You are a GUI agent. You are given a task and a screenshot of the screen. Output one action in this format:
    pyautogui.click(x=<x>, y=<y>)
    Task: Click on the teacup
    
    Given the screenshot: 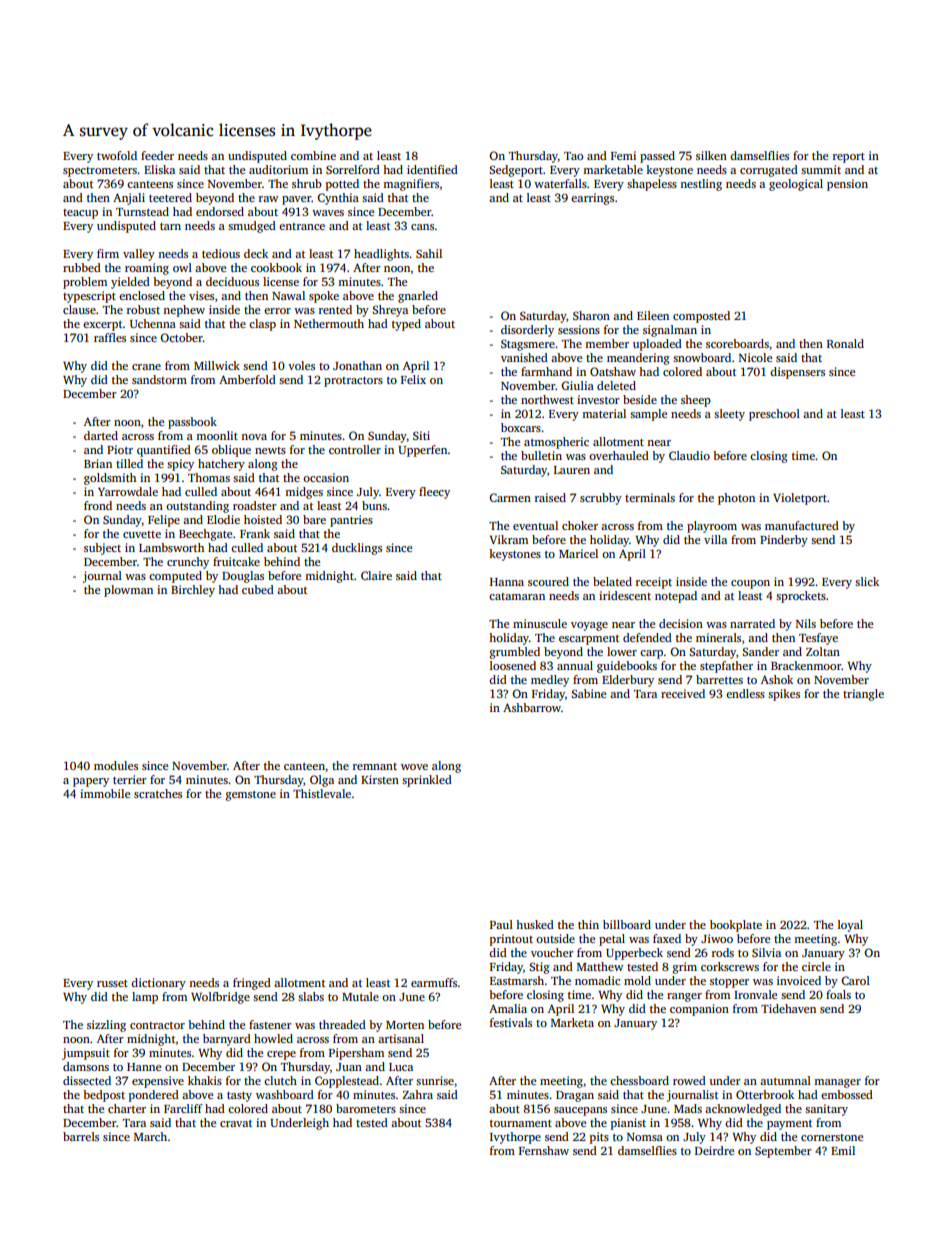 What is the action you would take?
    pyautogui.click(x=80, y=214)
